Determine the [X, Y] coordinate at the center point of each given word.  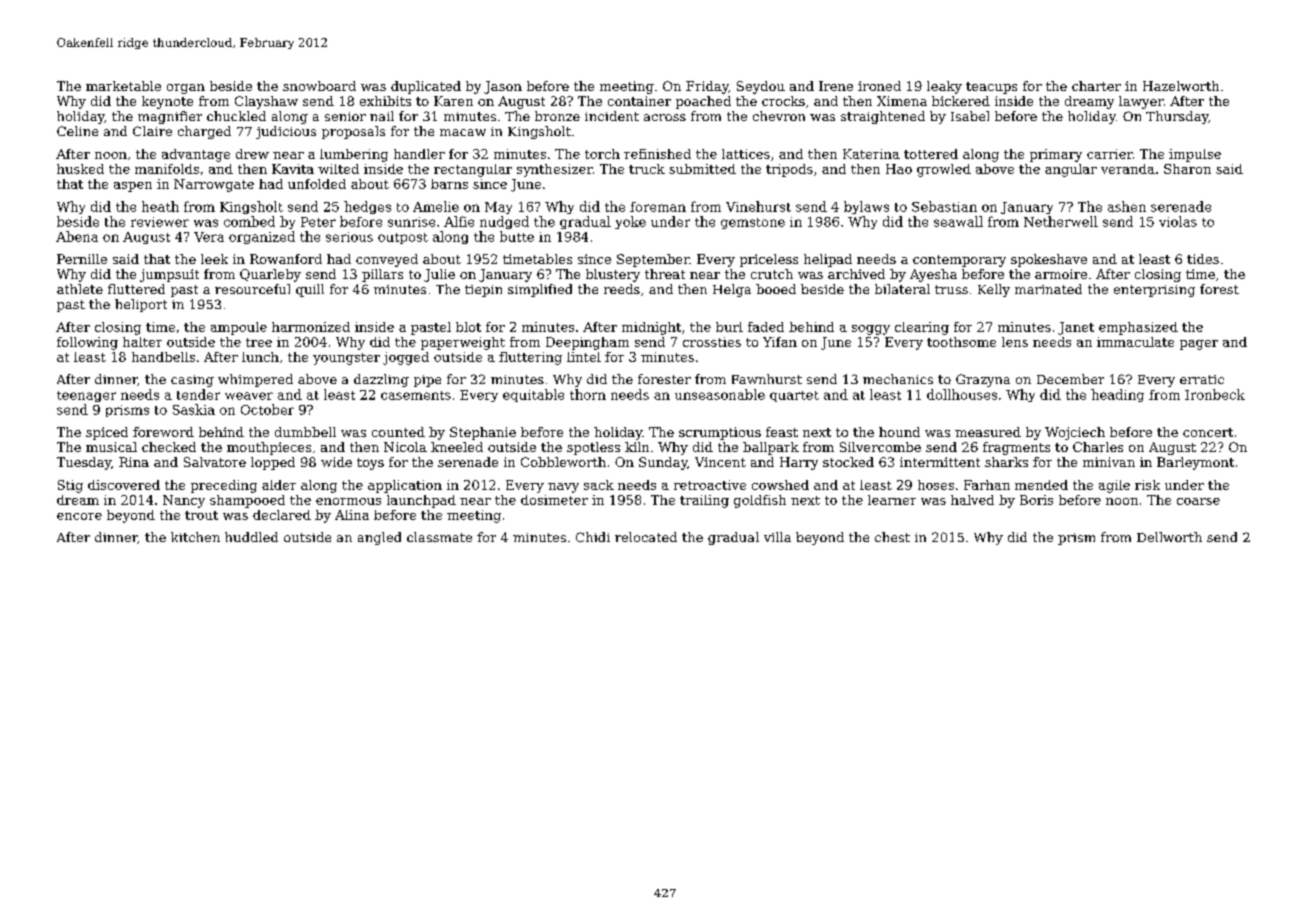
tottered [931, 154]
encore [79, 516]
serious [349, 237]
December [1070, 379]
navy [563, 488]
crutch [772, 274]
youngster [346, 359]
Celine [77, 131]
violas [1178, 221]
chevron [779, 116]
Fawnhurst [767, 379]
